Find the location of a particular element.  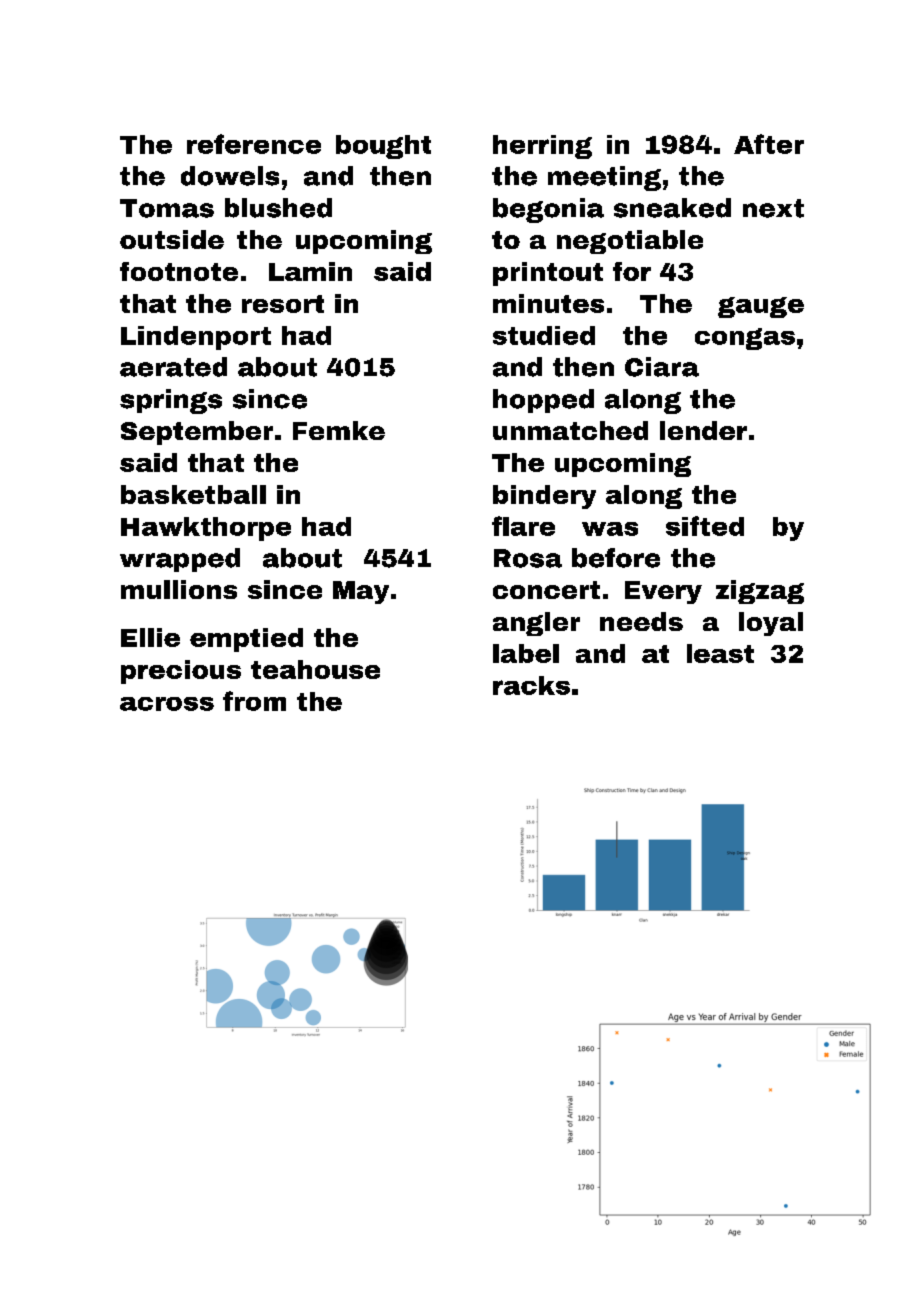

printout is located at coordinates (548, 274).
